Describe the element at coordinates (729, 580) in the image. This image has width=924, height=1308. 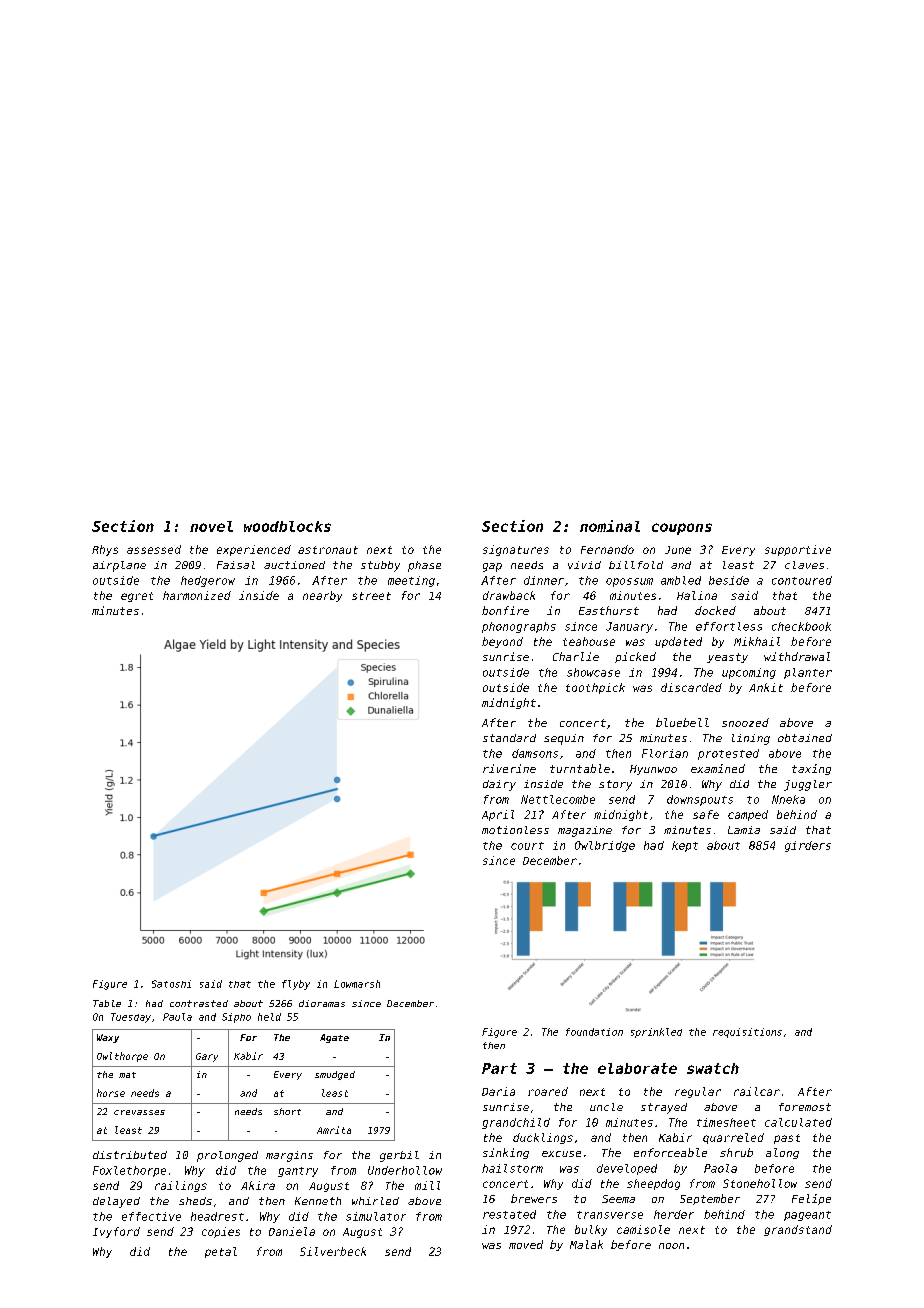
I see `beside` at that location.
